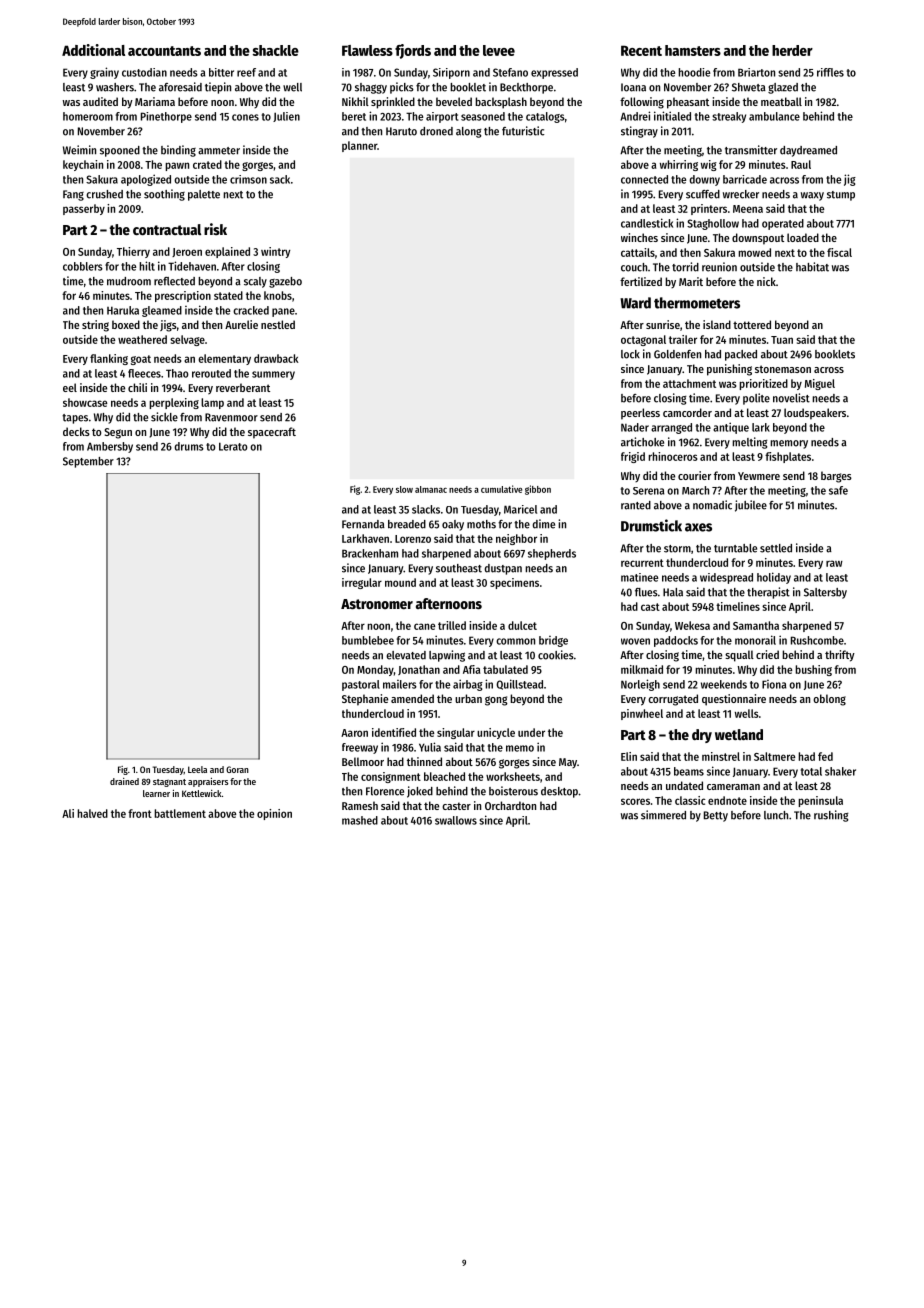 This screenshot has width=924, height=1308. Describe the element at coordinates (838, 490) in the screenshot. I see `safe` at that location.
